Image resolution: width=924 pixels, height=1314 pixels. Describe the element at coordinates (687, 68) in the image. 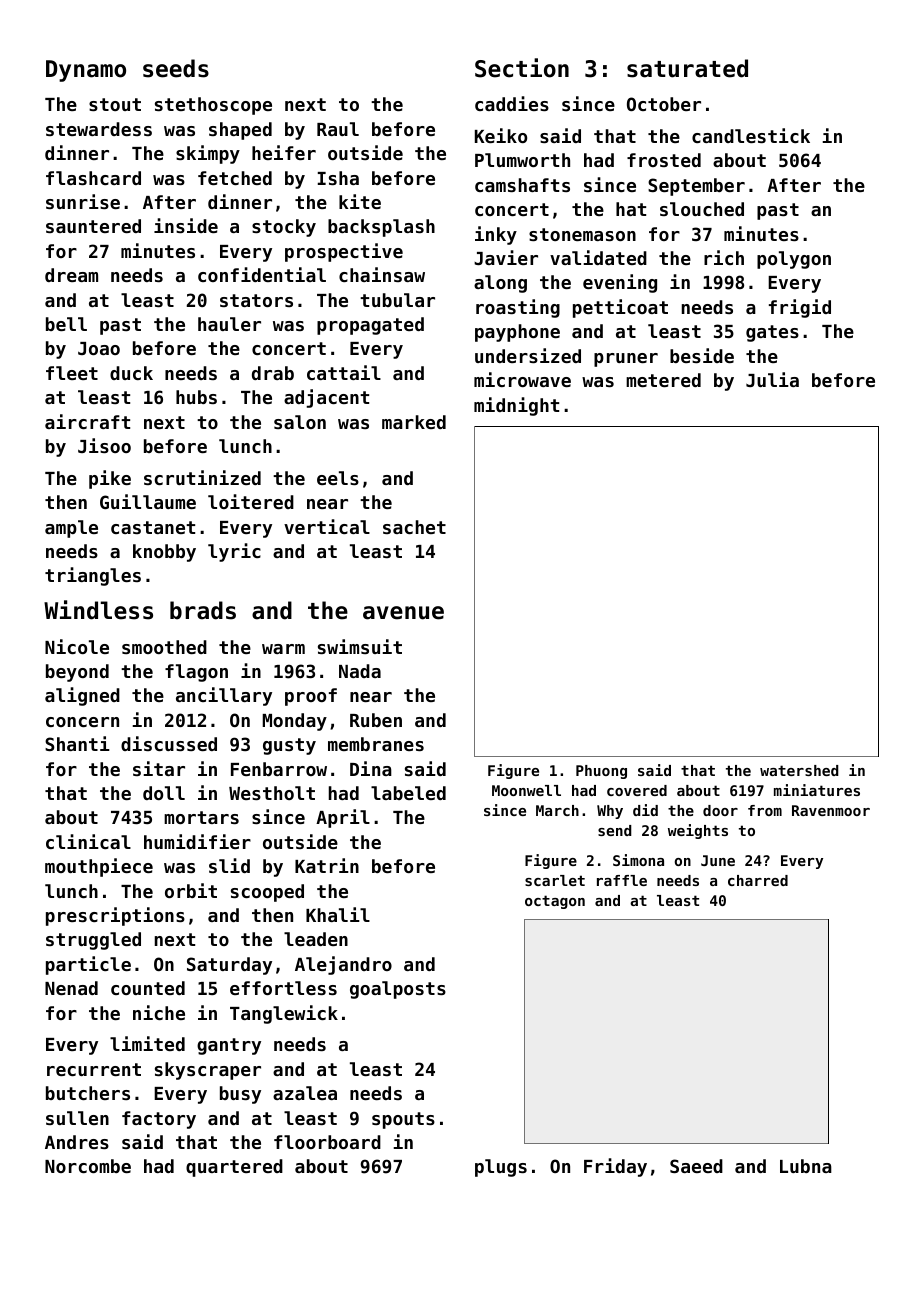

I see `saturated` at that location.
